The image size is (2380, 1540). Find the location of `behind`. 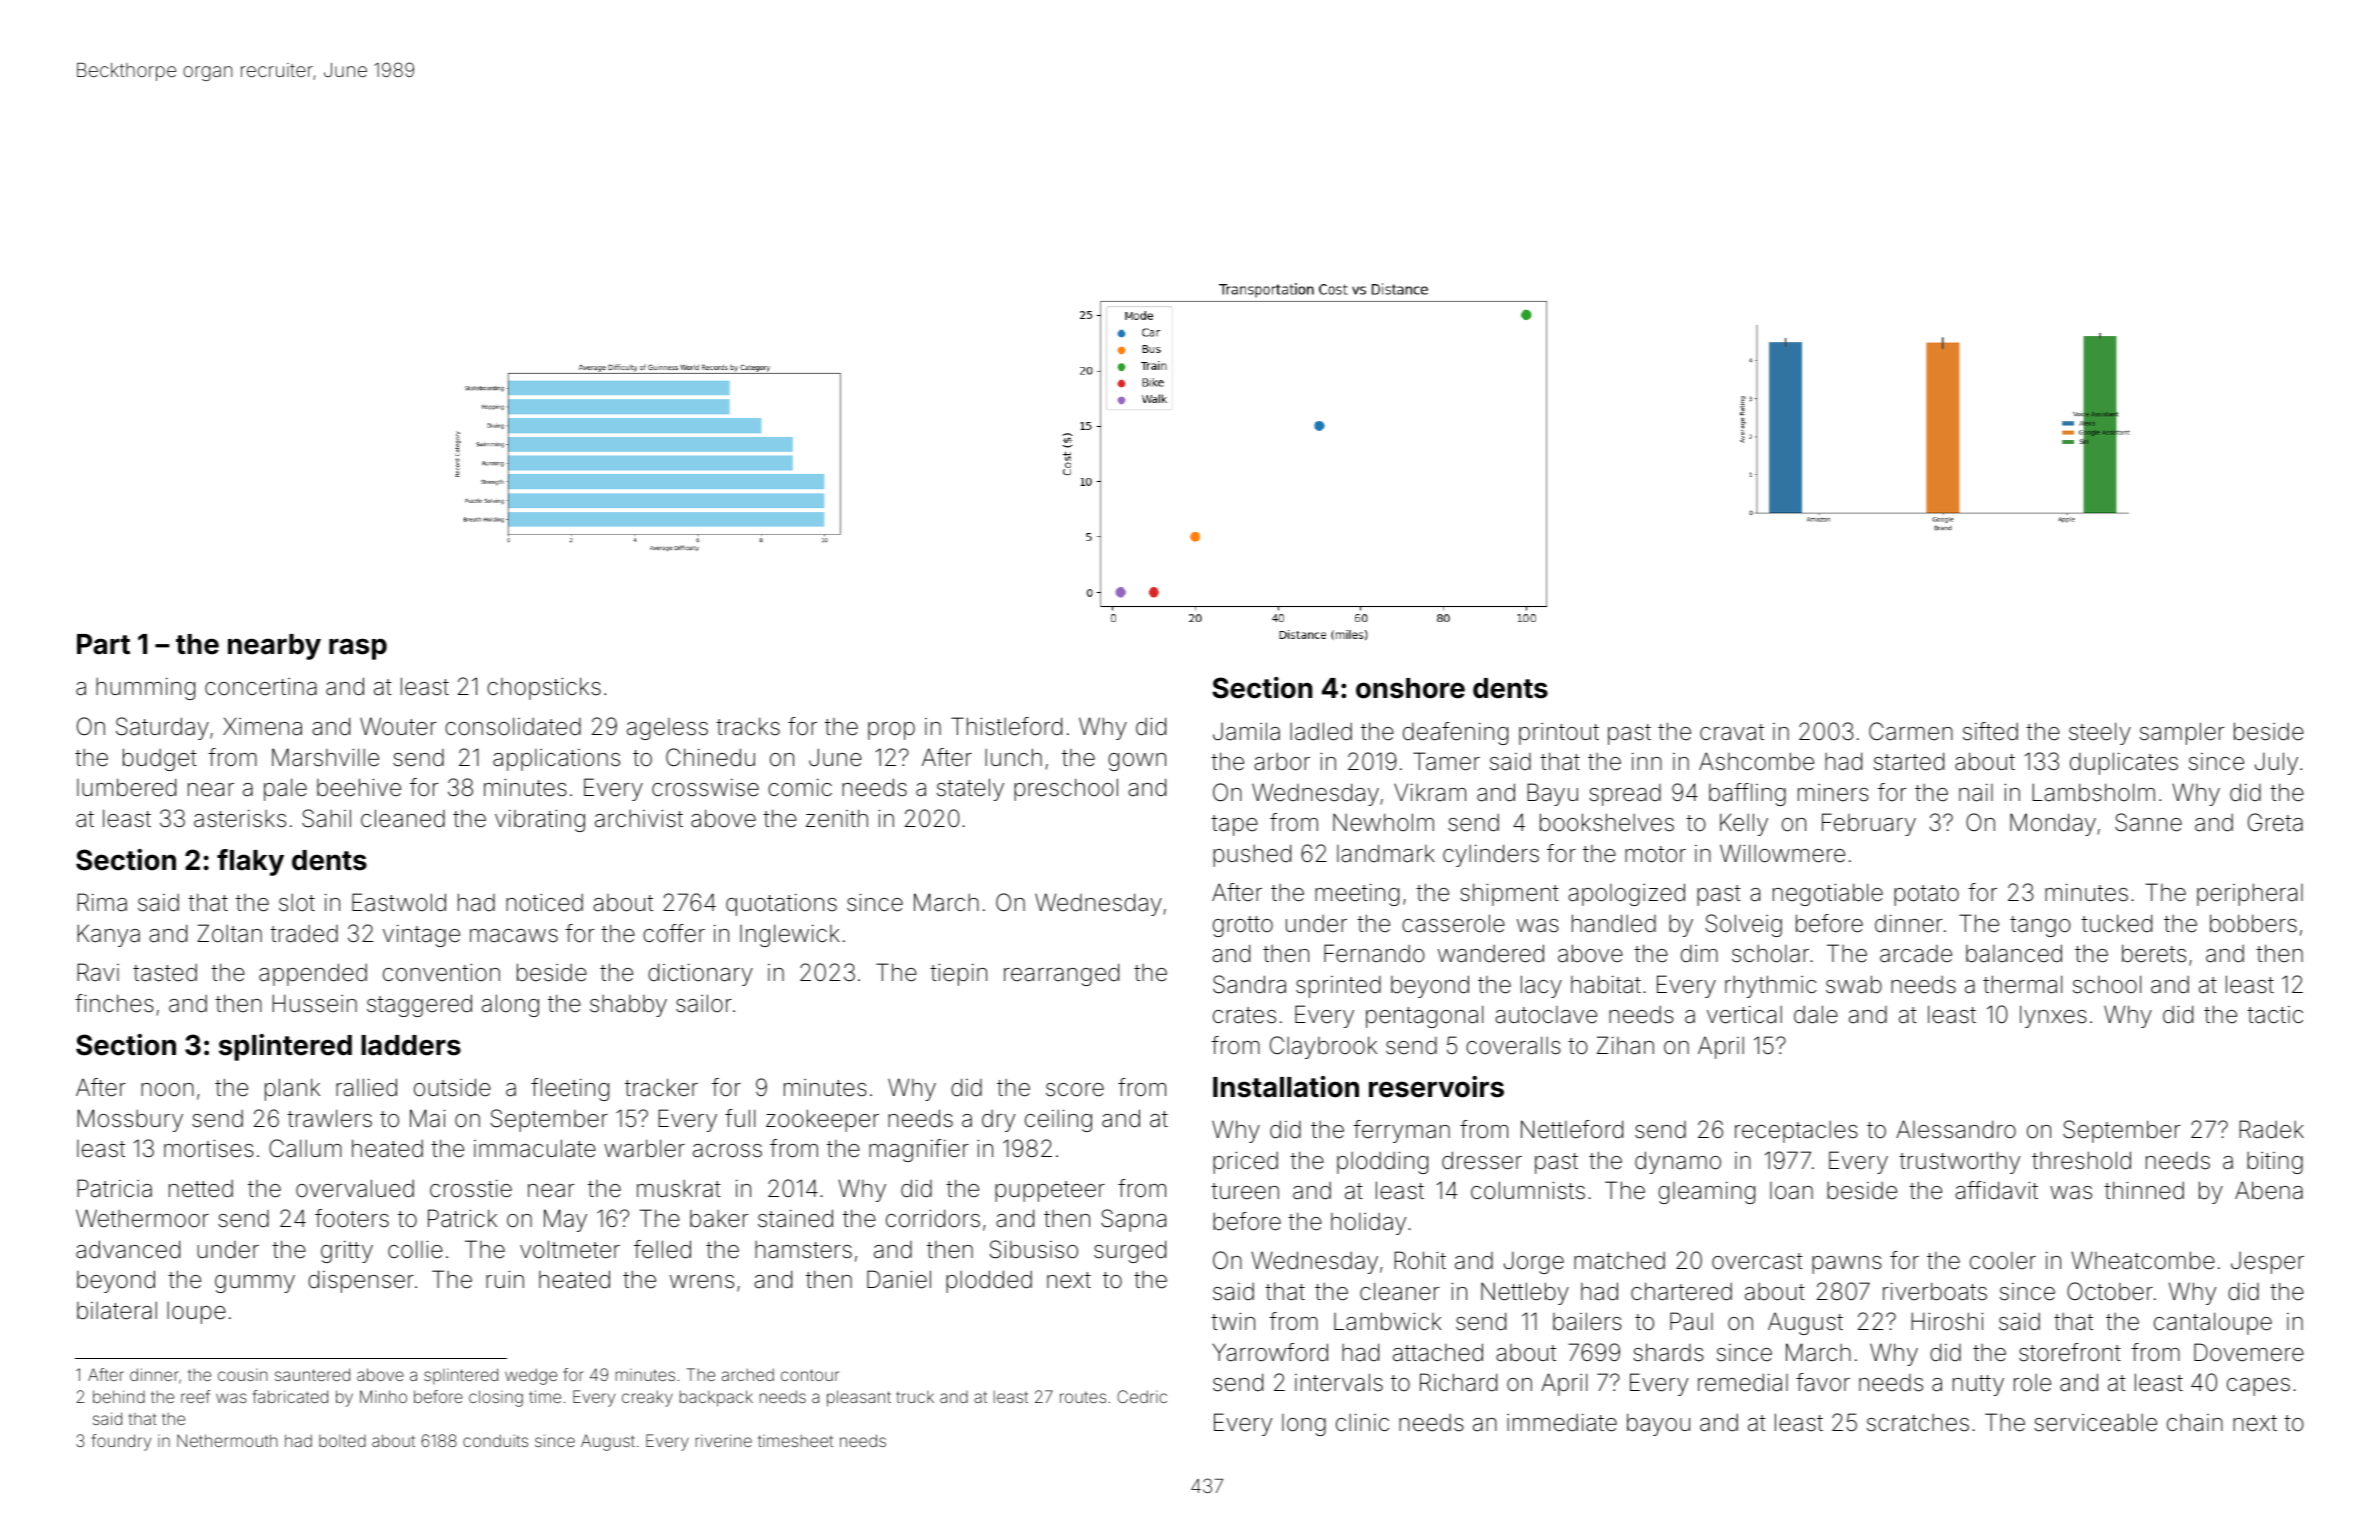

behind is located at coordinates (119, 1396).
